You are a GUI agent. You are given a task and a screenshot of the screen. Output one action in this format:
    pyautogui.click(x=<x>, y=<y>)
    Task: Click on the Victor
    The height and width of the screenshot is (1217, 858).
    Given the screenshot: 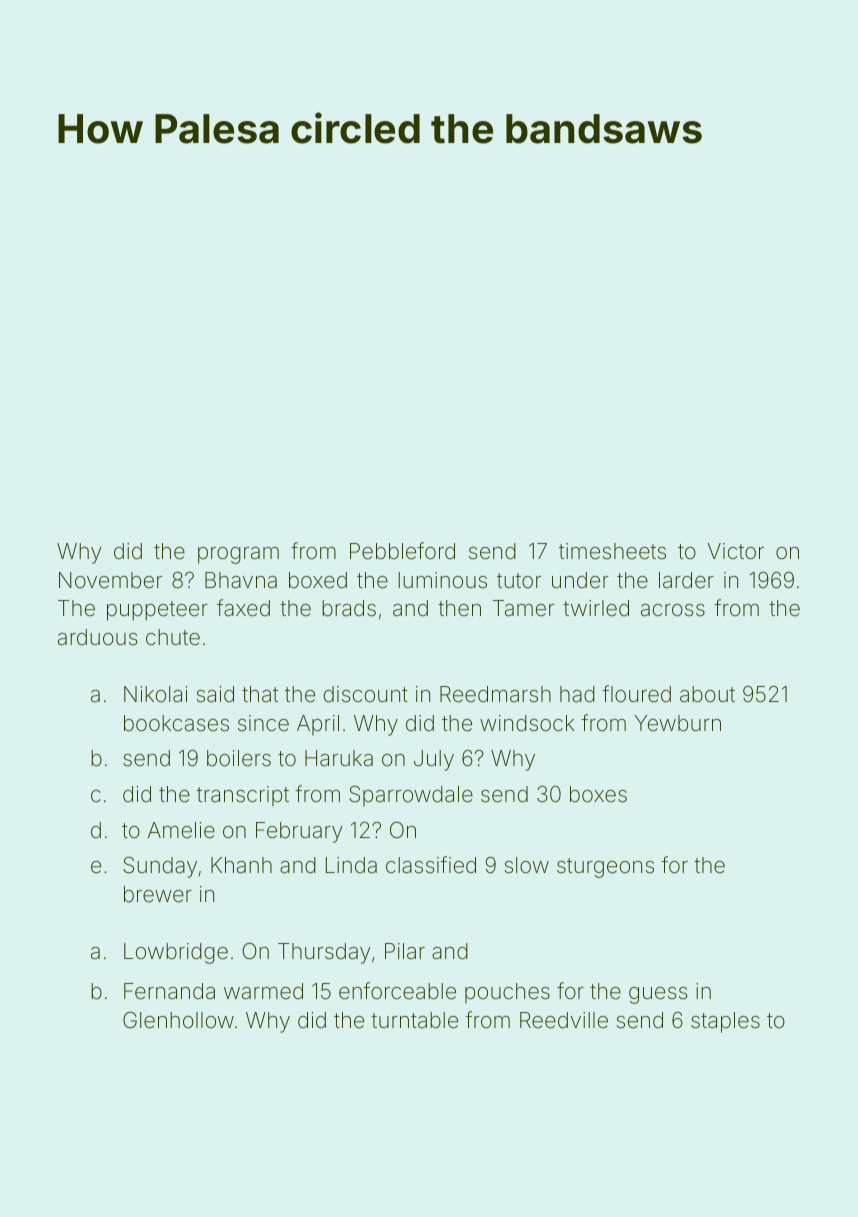 What is the action you would take?
    pyautogui.click(x=736, y=551)
